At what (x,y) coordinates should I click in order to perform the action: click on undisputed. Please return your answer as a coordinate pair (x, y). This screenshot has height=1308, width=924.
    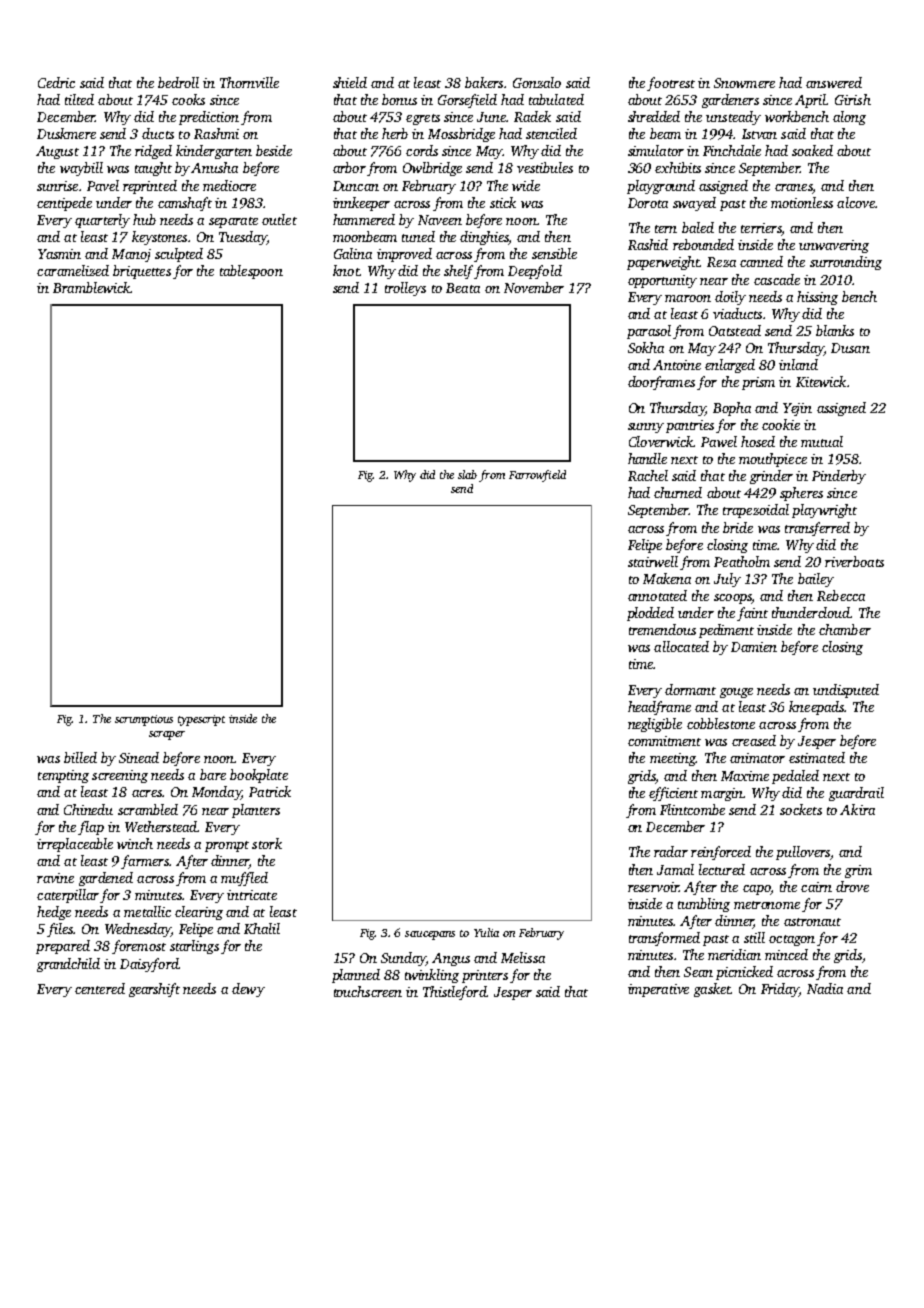
    Looking at the image, I should click on (846, 691).
